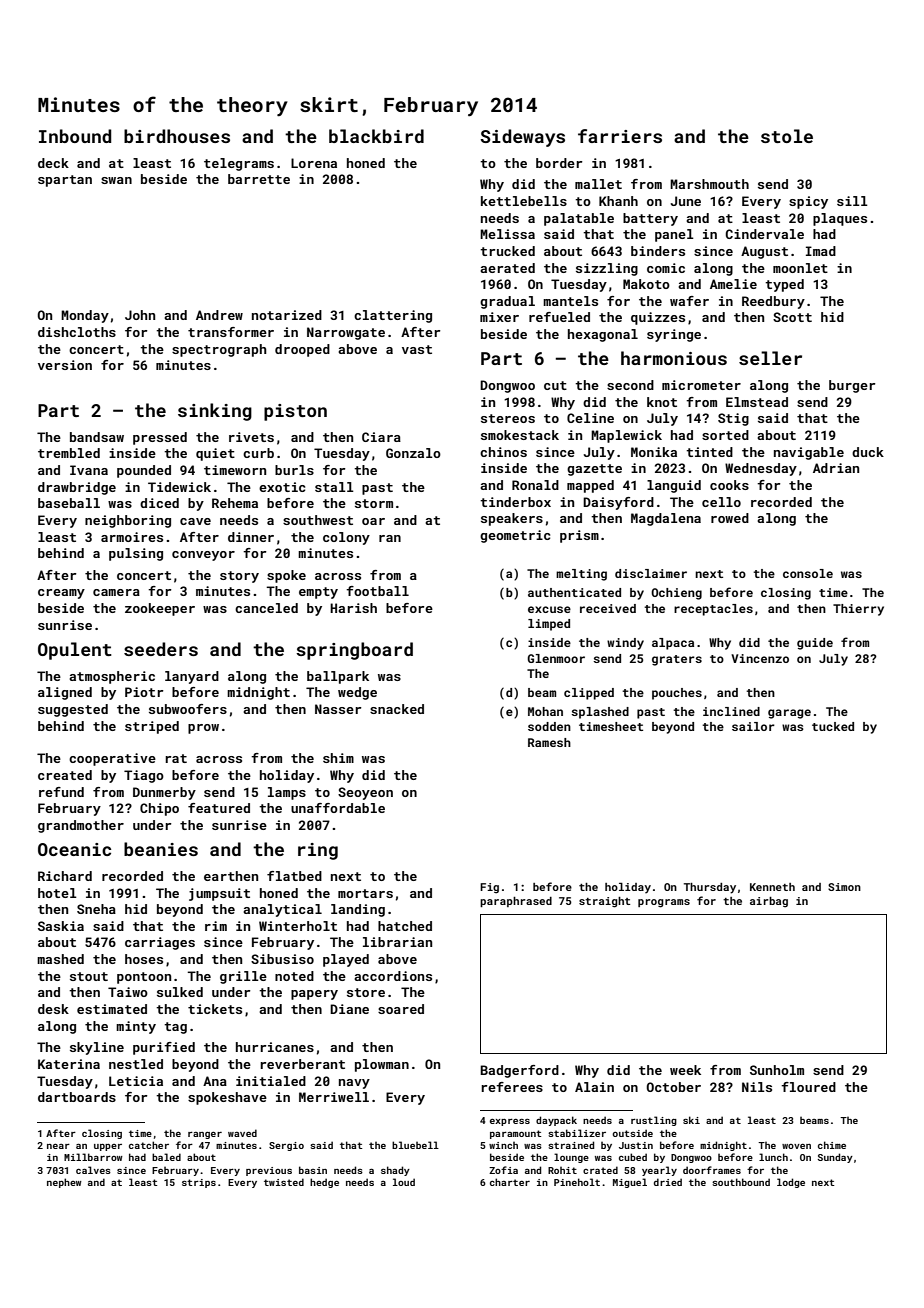 The image size is (924, 1308). I want to click on pressed, so click(160, 438).
